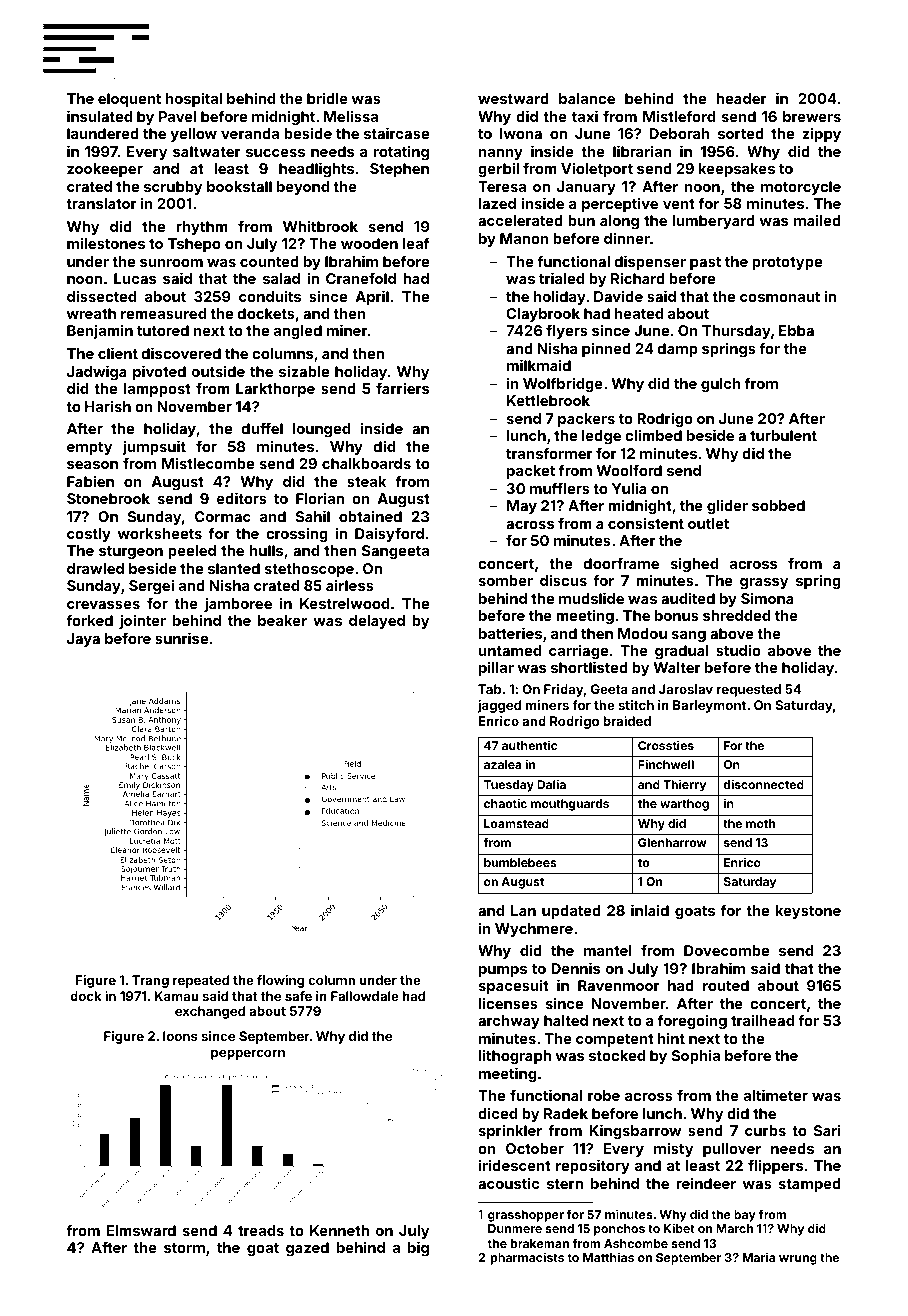 The width and height of the image is (908, 1316). Describe the element at coordinates (506, 580) in the image. I see `somber` at that location.
